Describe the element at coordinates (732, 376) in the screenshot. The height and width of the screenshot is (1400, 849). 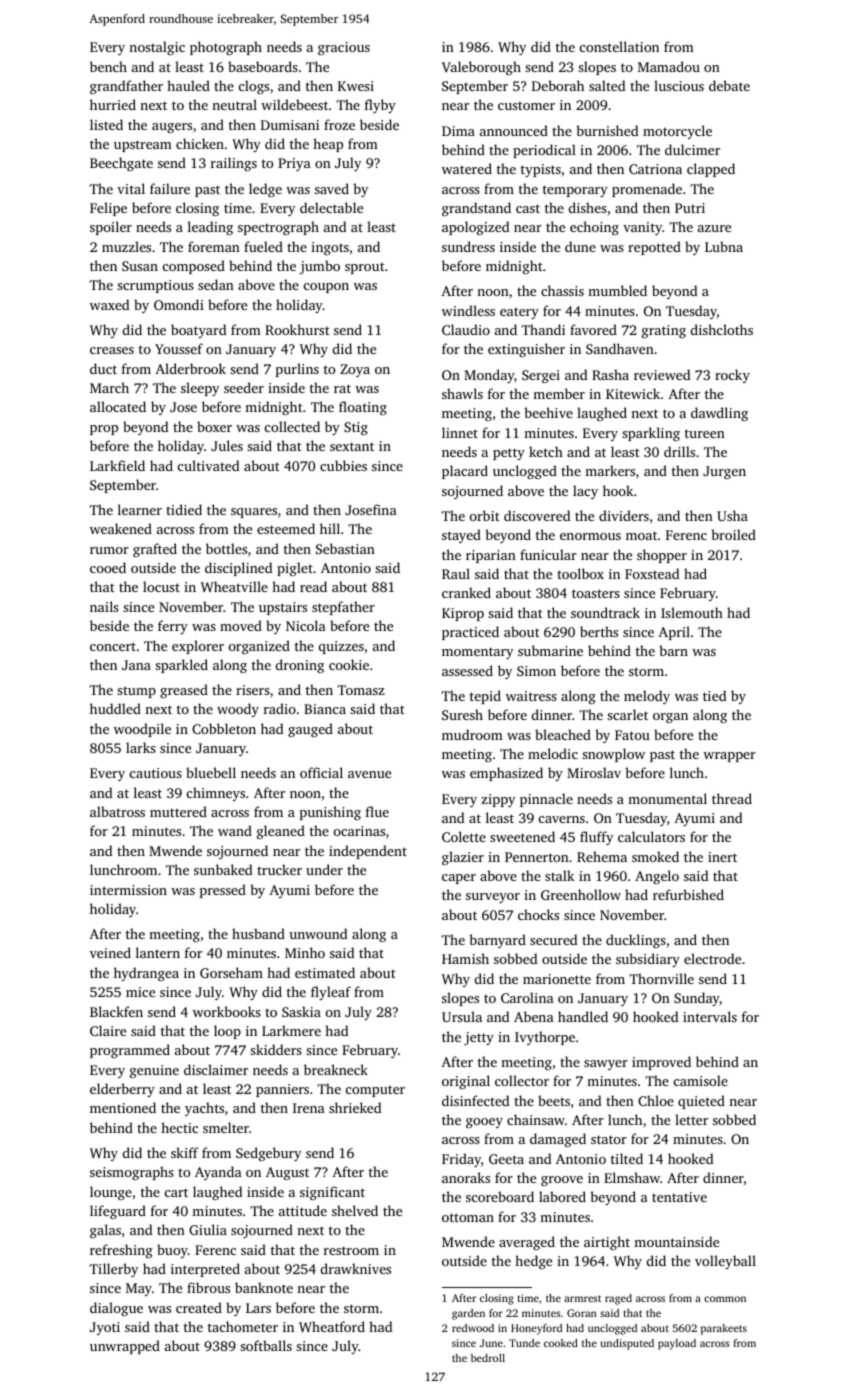
I see `rocky` at that location.
